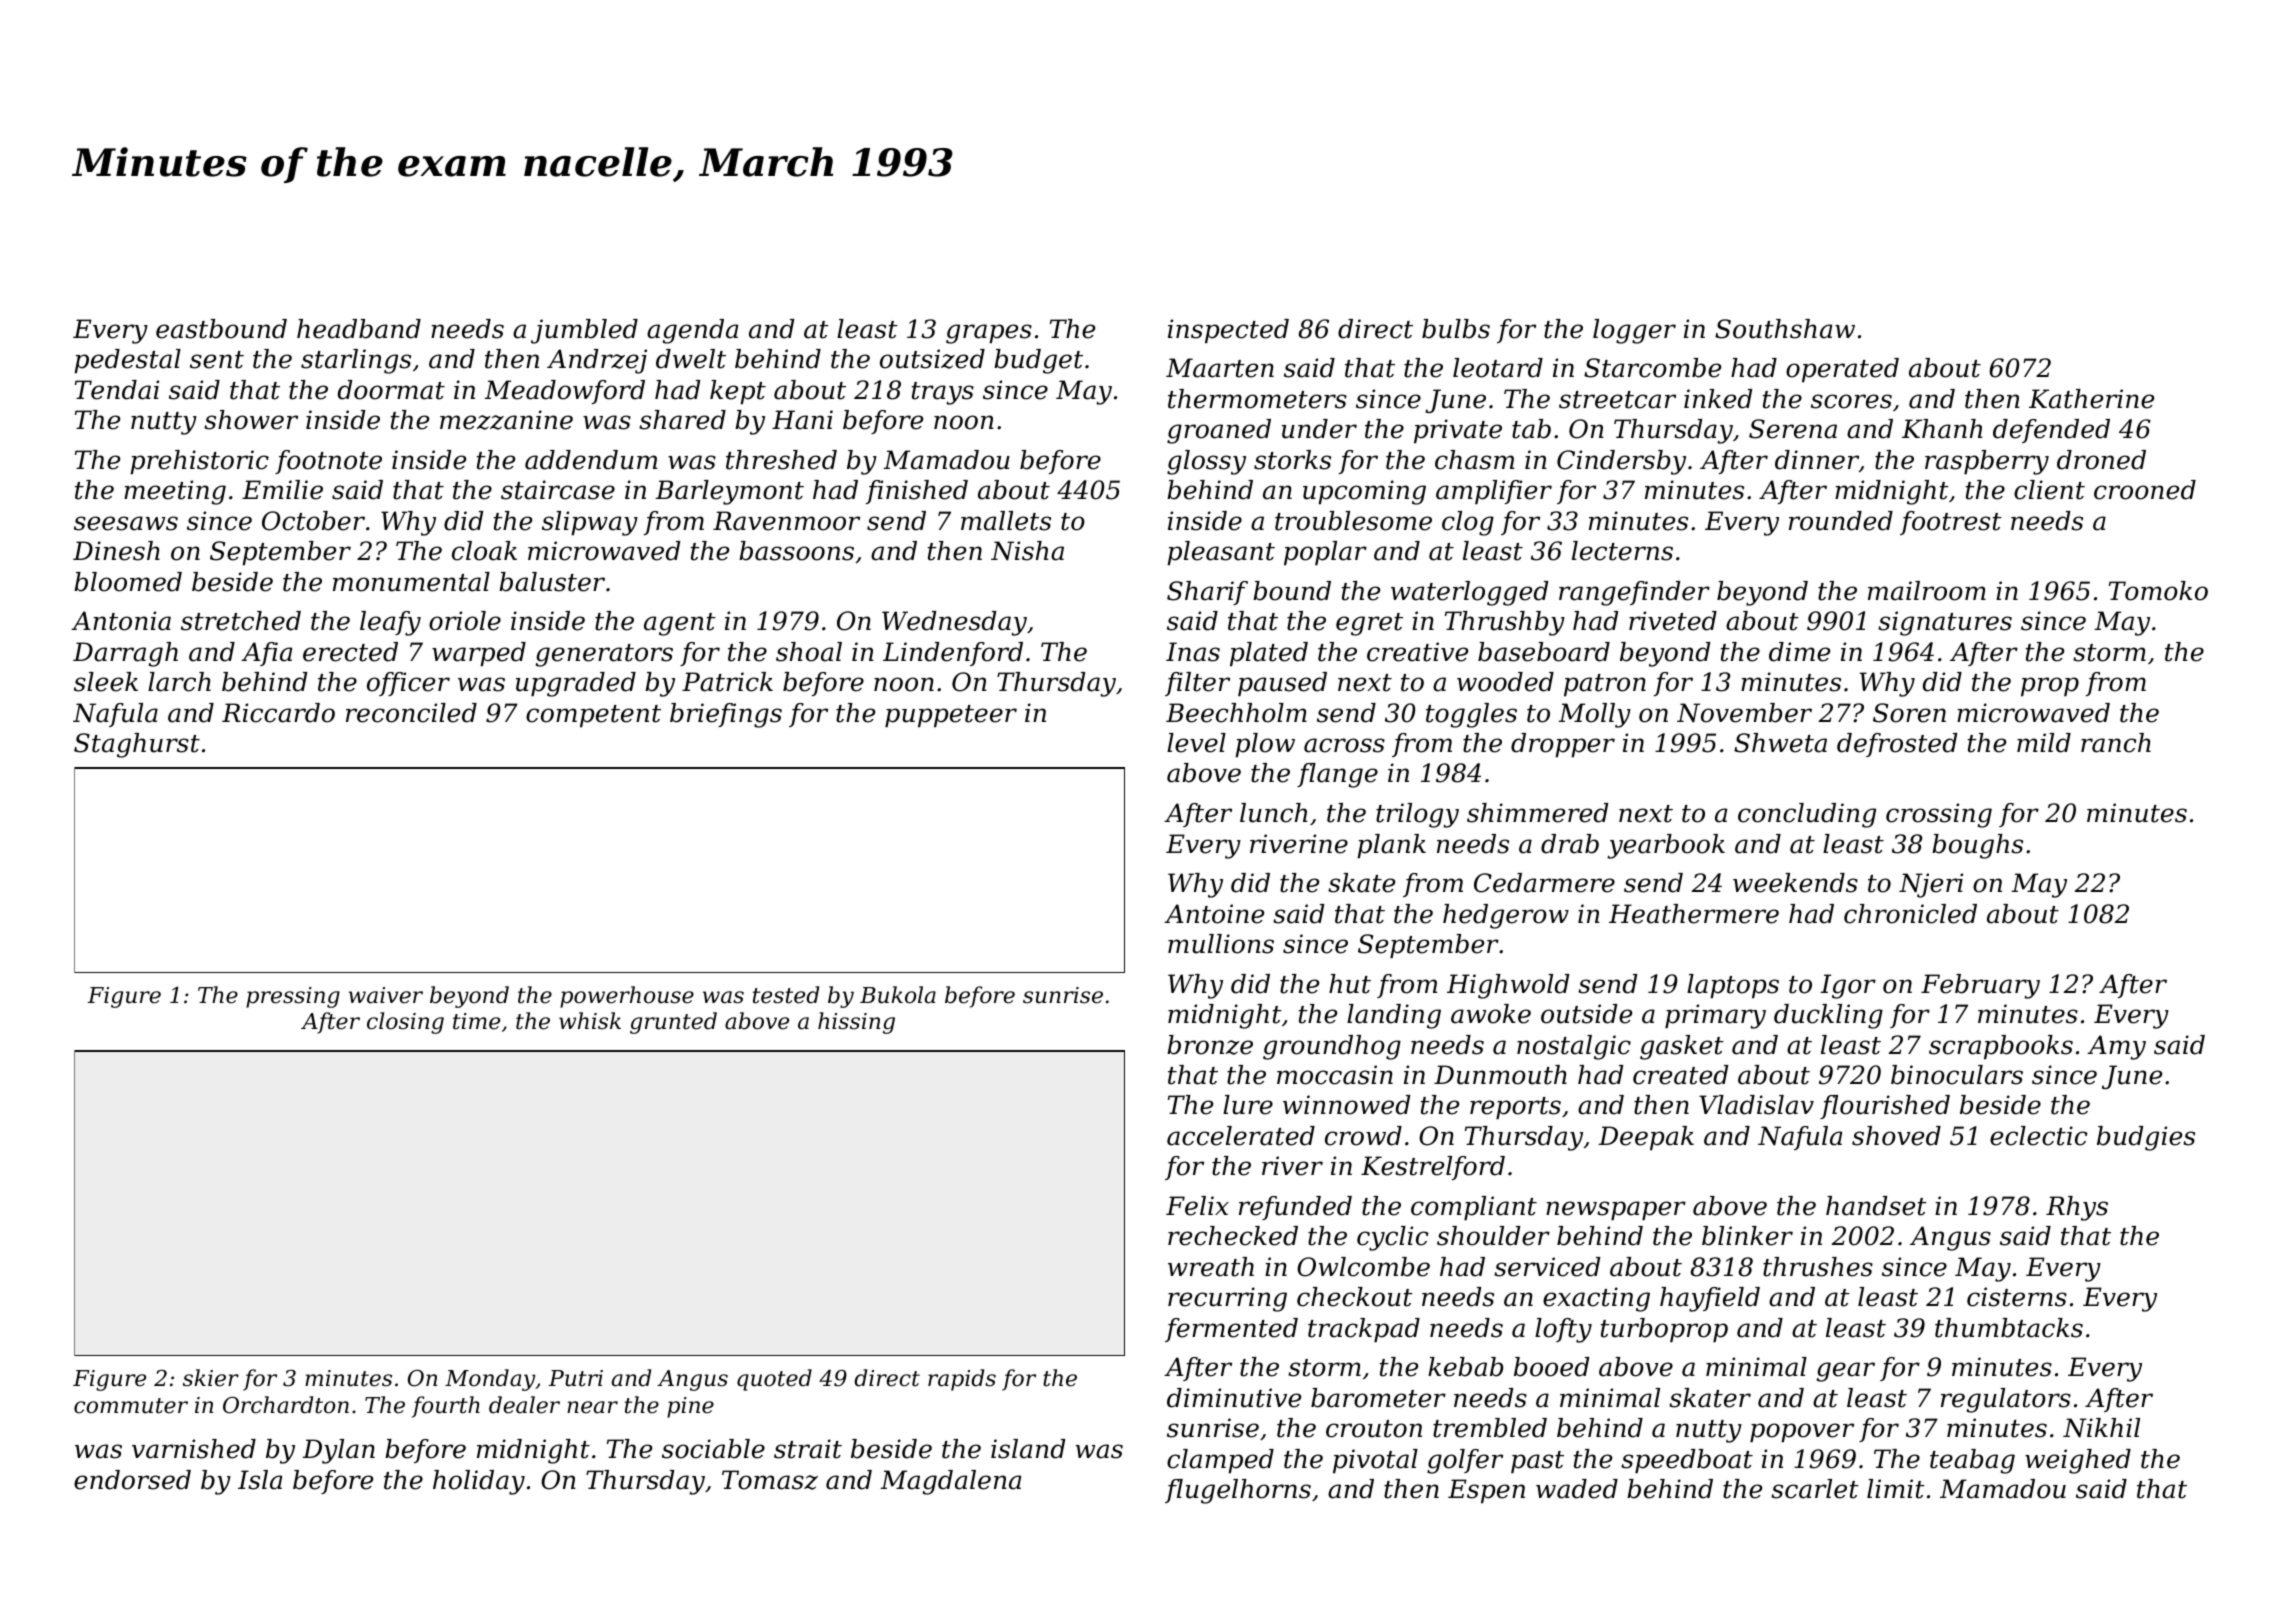 This screenshot has height=1620, width=2292. What do you see at coordinates (1957, 1075) in the screenshot?
I see `binoculars` at bounding box center [1957, 1075].
